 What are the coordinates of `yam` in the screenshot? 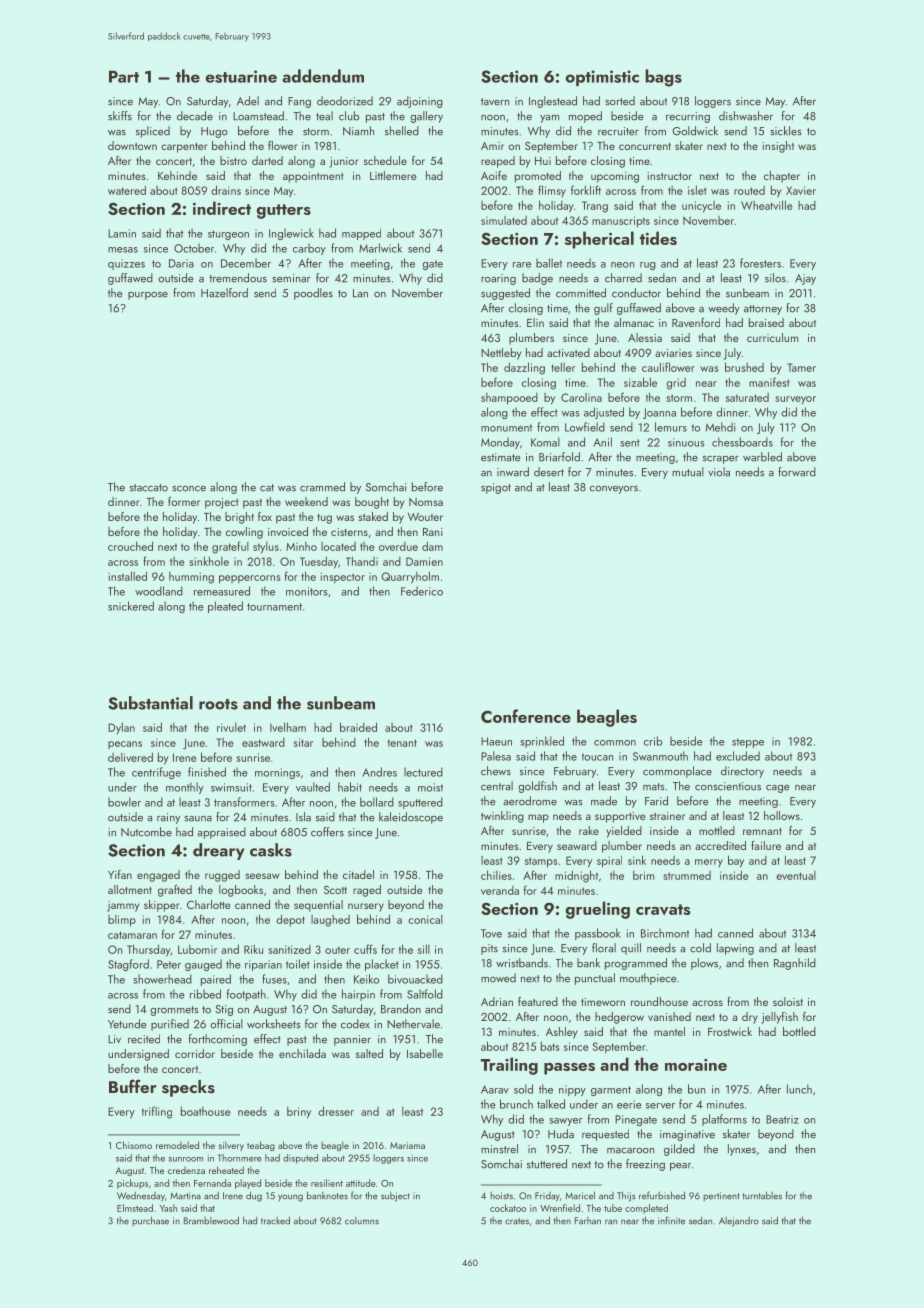 It's located at (549, 119).
